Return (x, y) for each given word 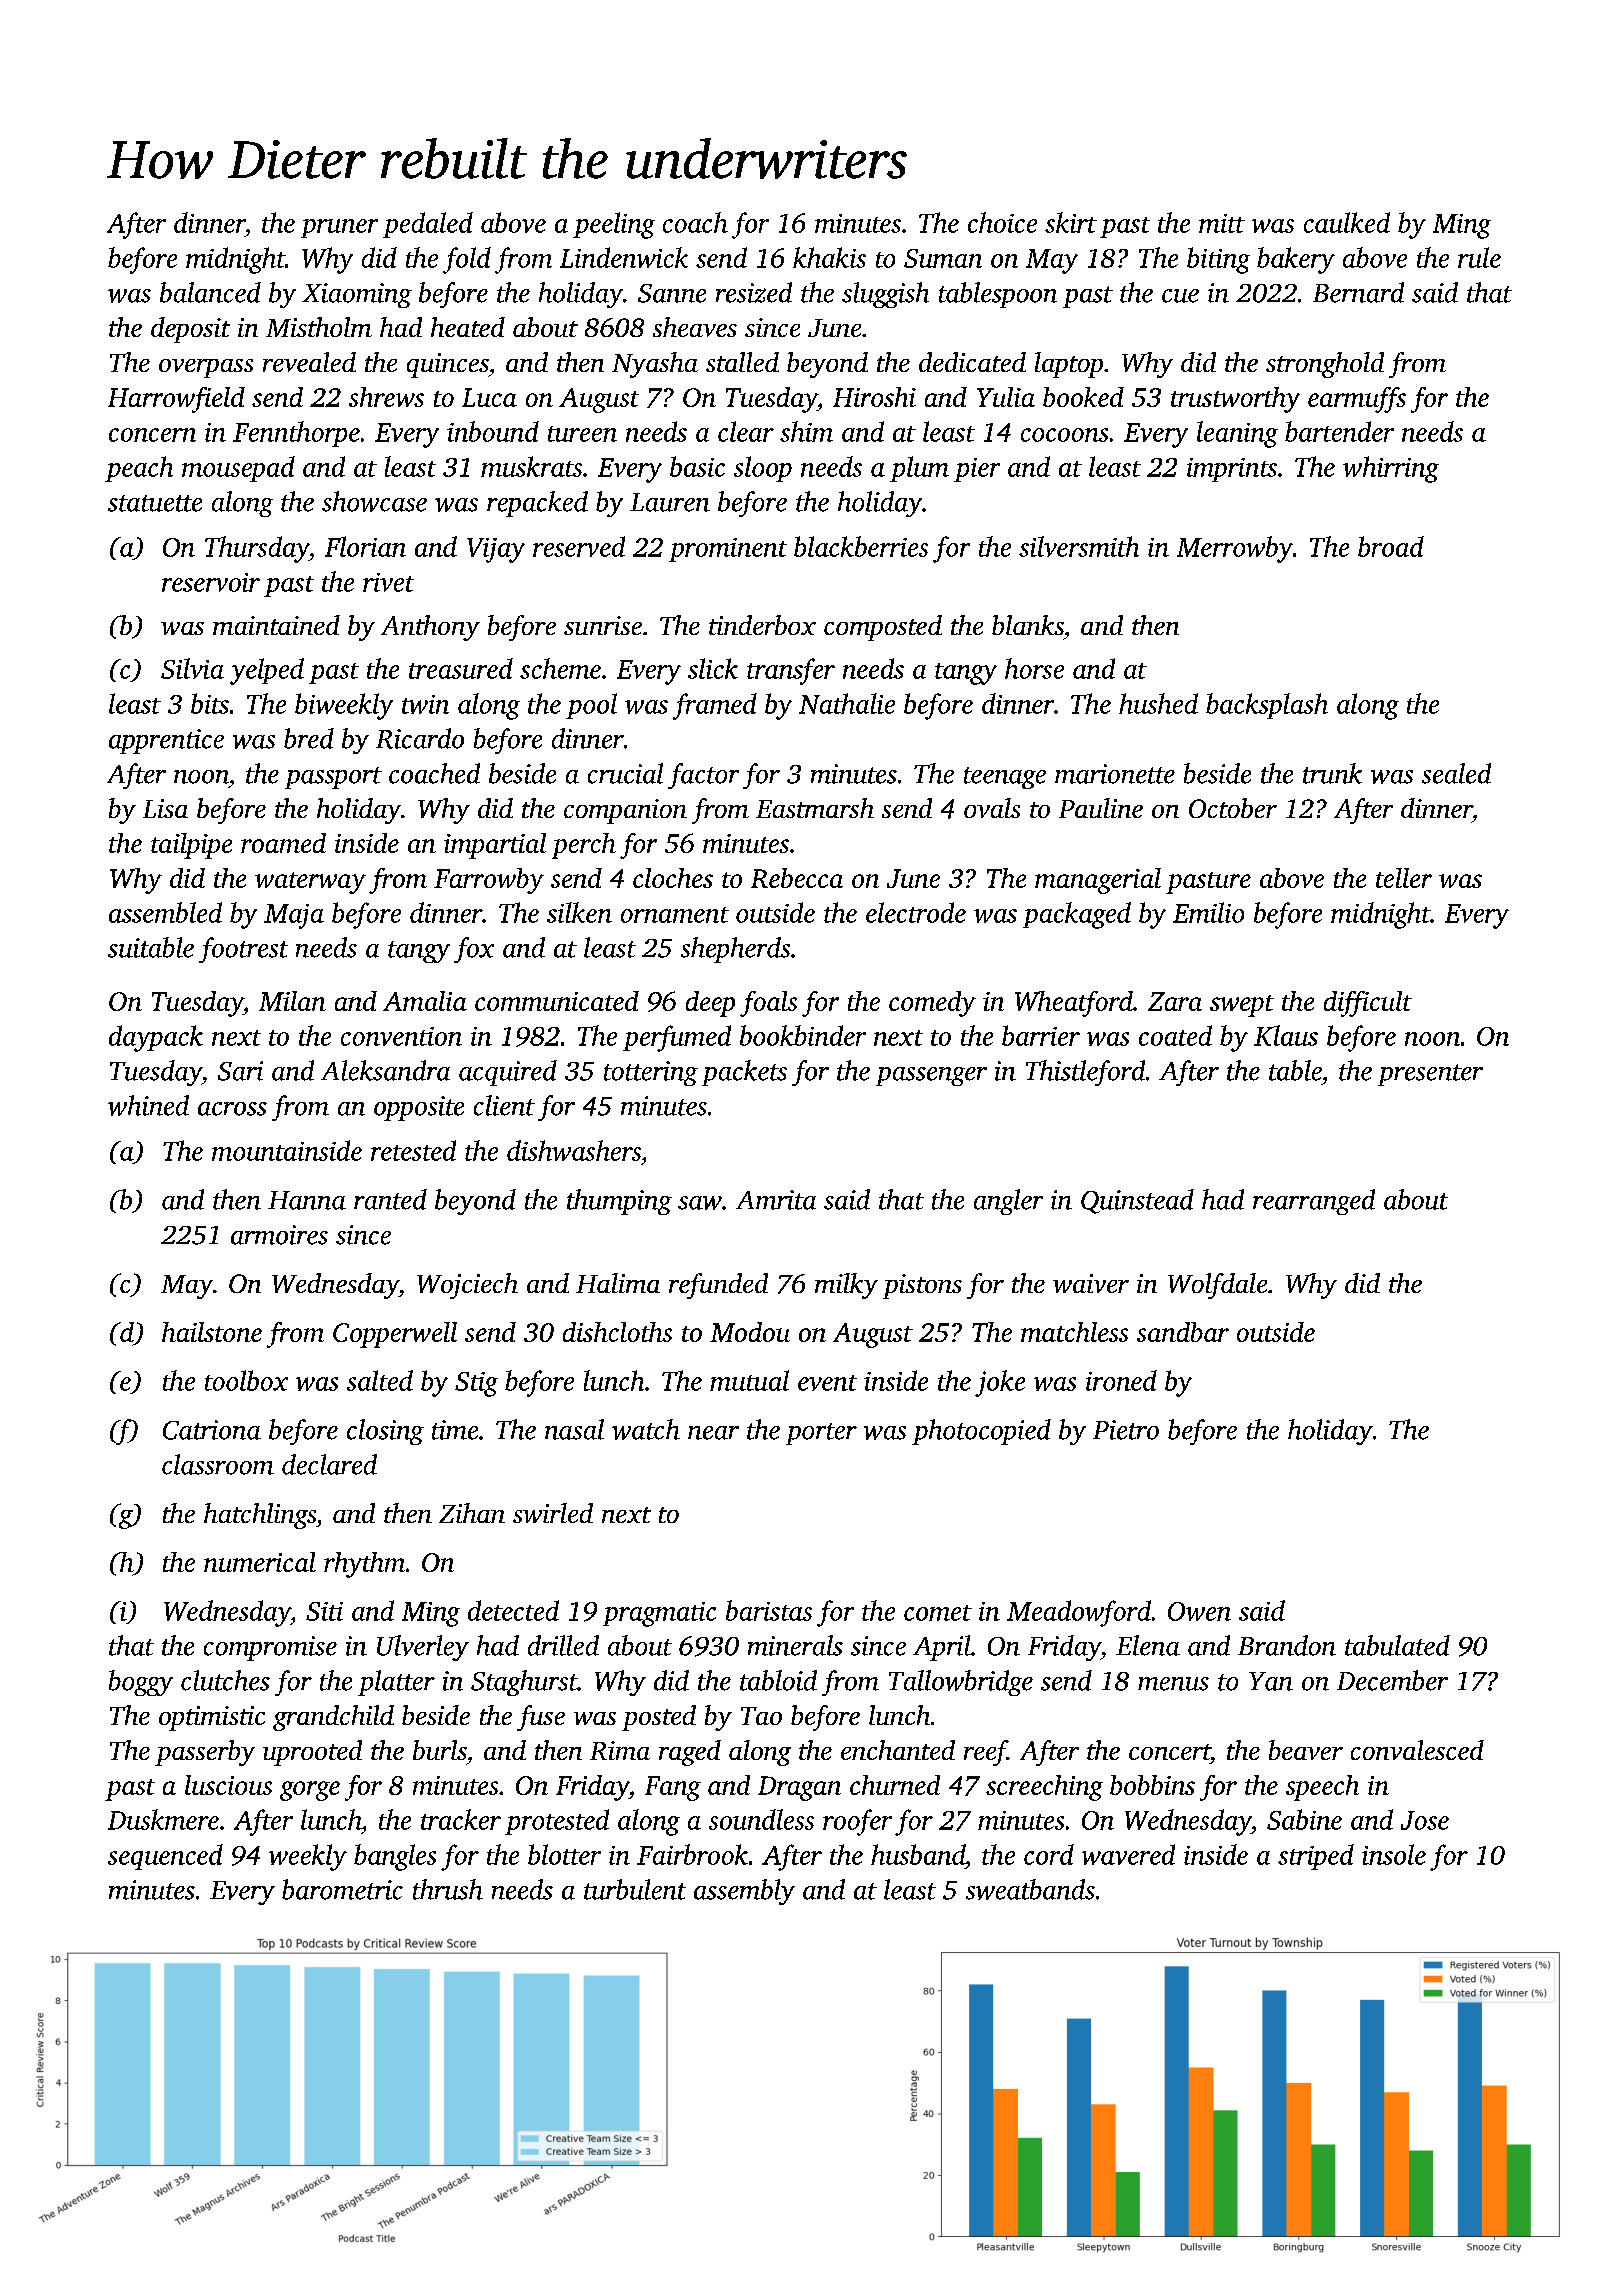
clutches (225, 1680)
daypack (156, 1038)
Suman (943, 258)
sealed (1456, 773)
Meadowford (1079, 1613)
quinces (448, 365)
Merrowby (1235, 549)
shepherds (735, 950)
